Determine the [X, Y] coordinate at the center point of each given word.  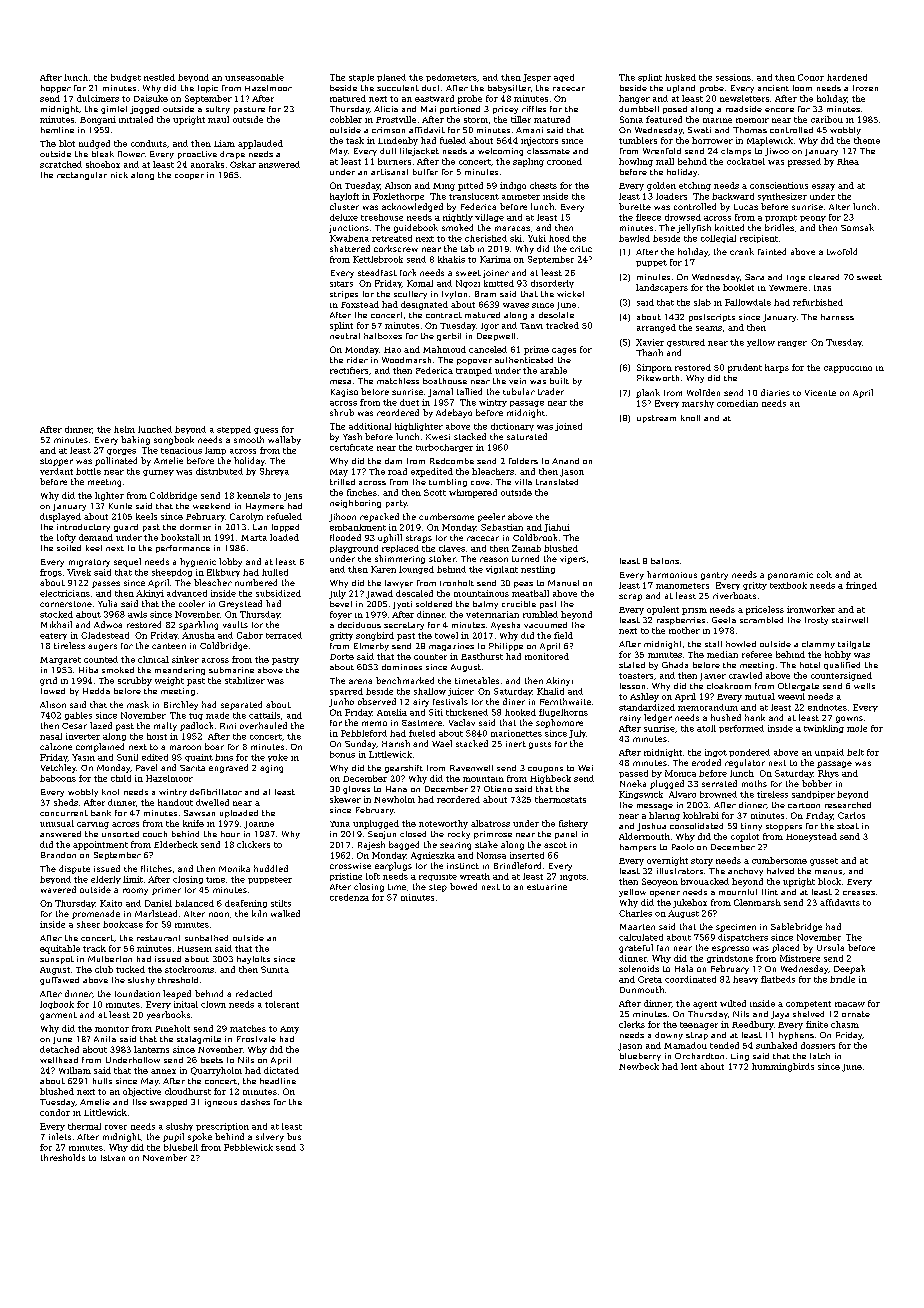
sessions [733, 77]
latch [820, 1056]
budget [126, 78]
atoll [706, 728]
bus [294, 1136]
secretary [404, 626]
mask [138, 704]
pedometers [451, 78]
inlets [60, 1136]
